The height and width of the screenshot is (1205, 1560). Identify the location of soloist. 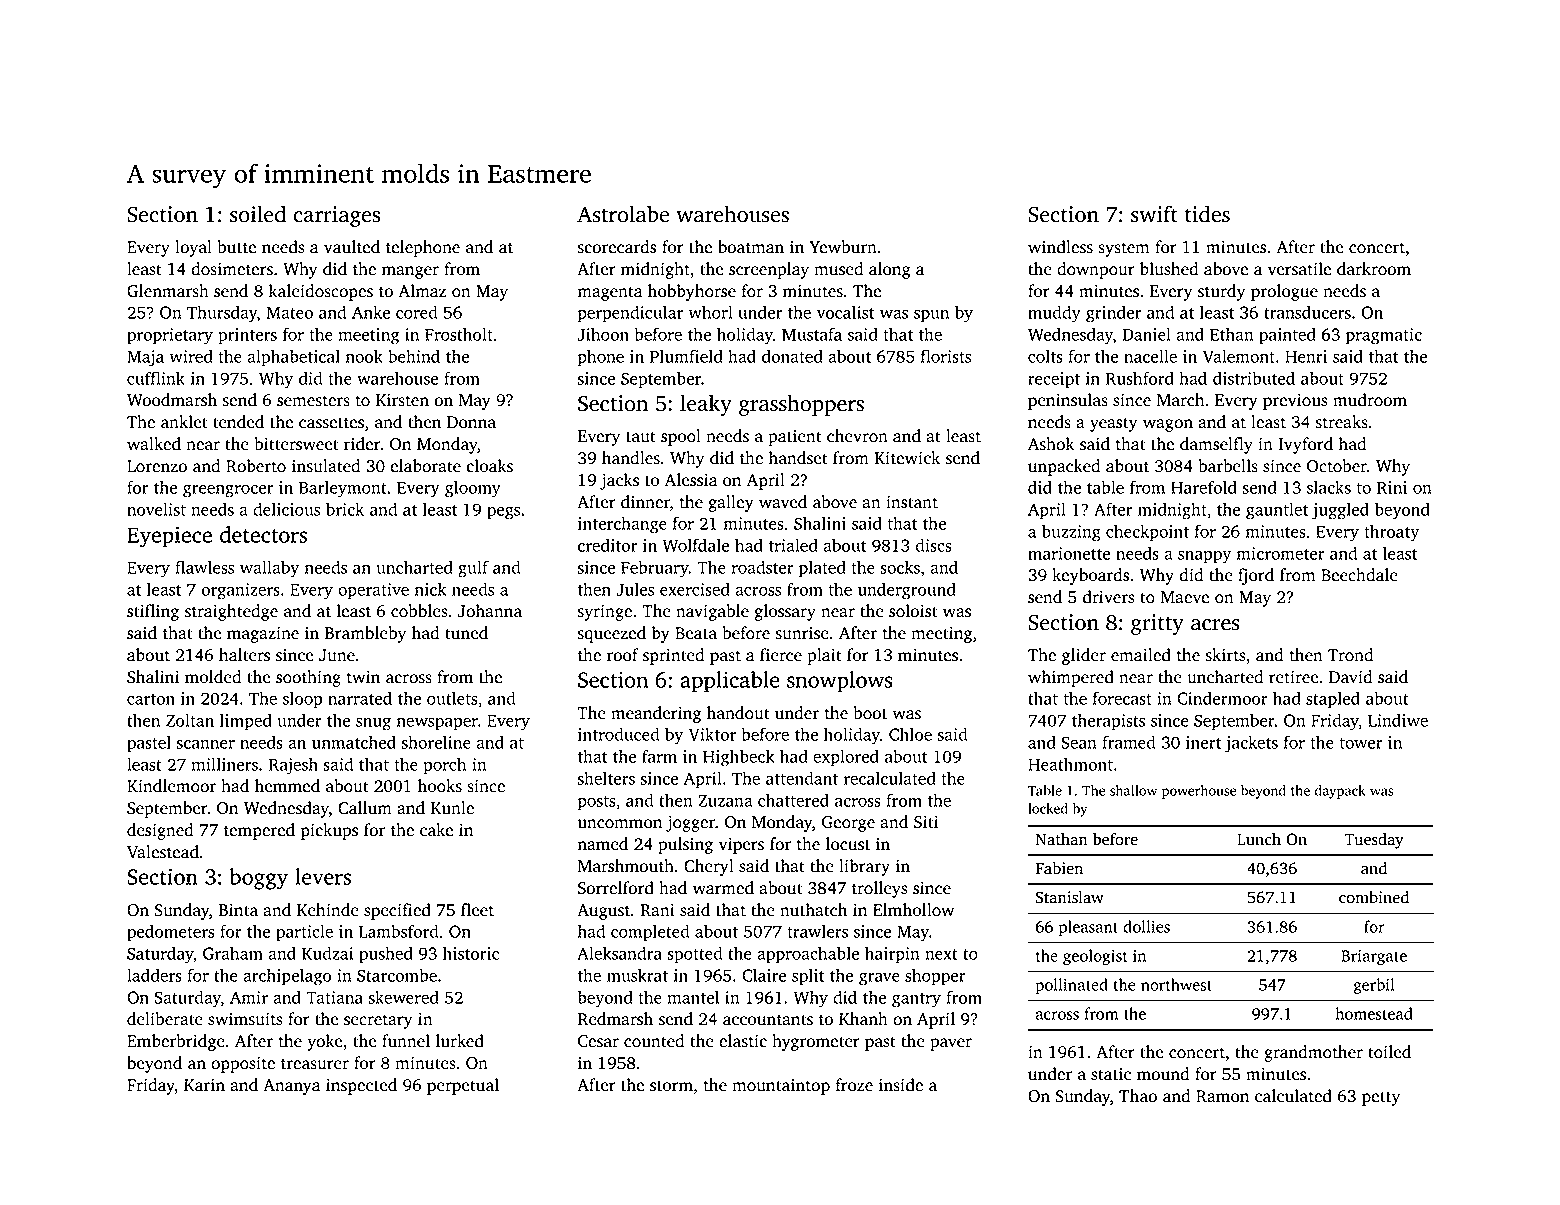
(913, 611).
